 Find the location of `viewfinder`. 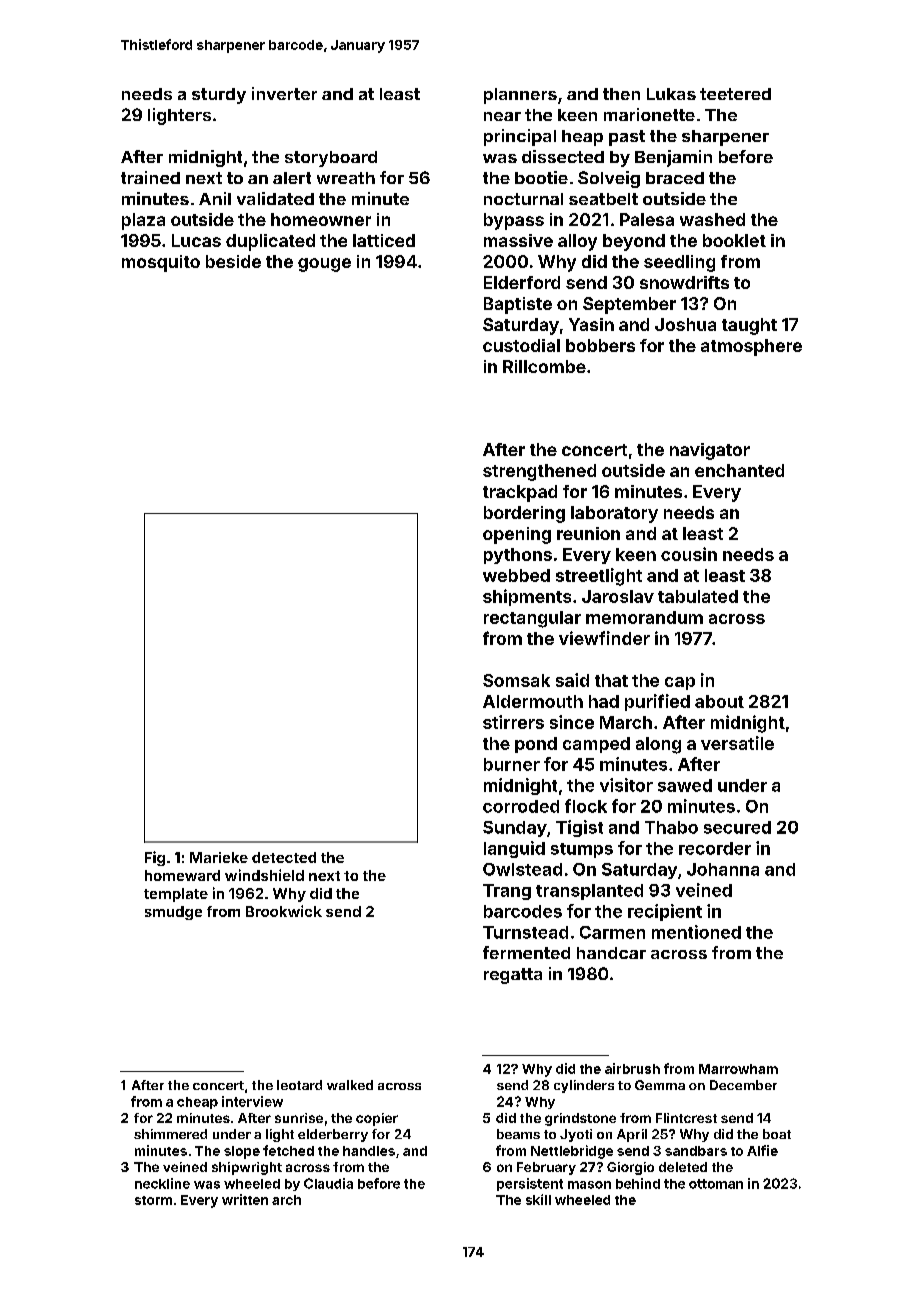

viewfinder is located at coordinates (604, 638).
